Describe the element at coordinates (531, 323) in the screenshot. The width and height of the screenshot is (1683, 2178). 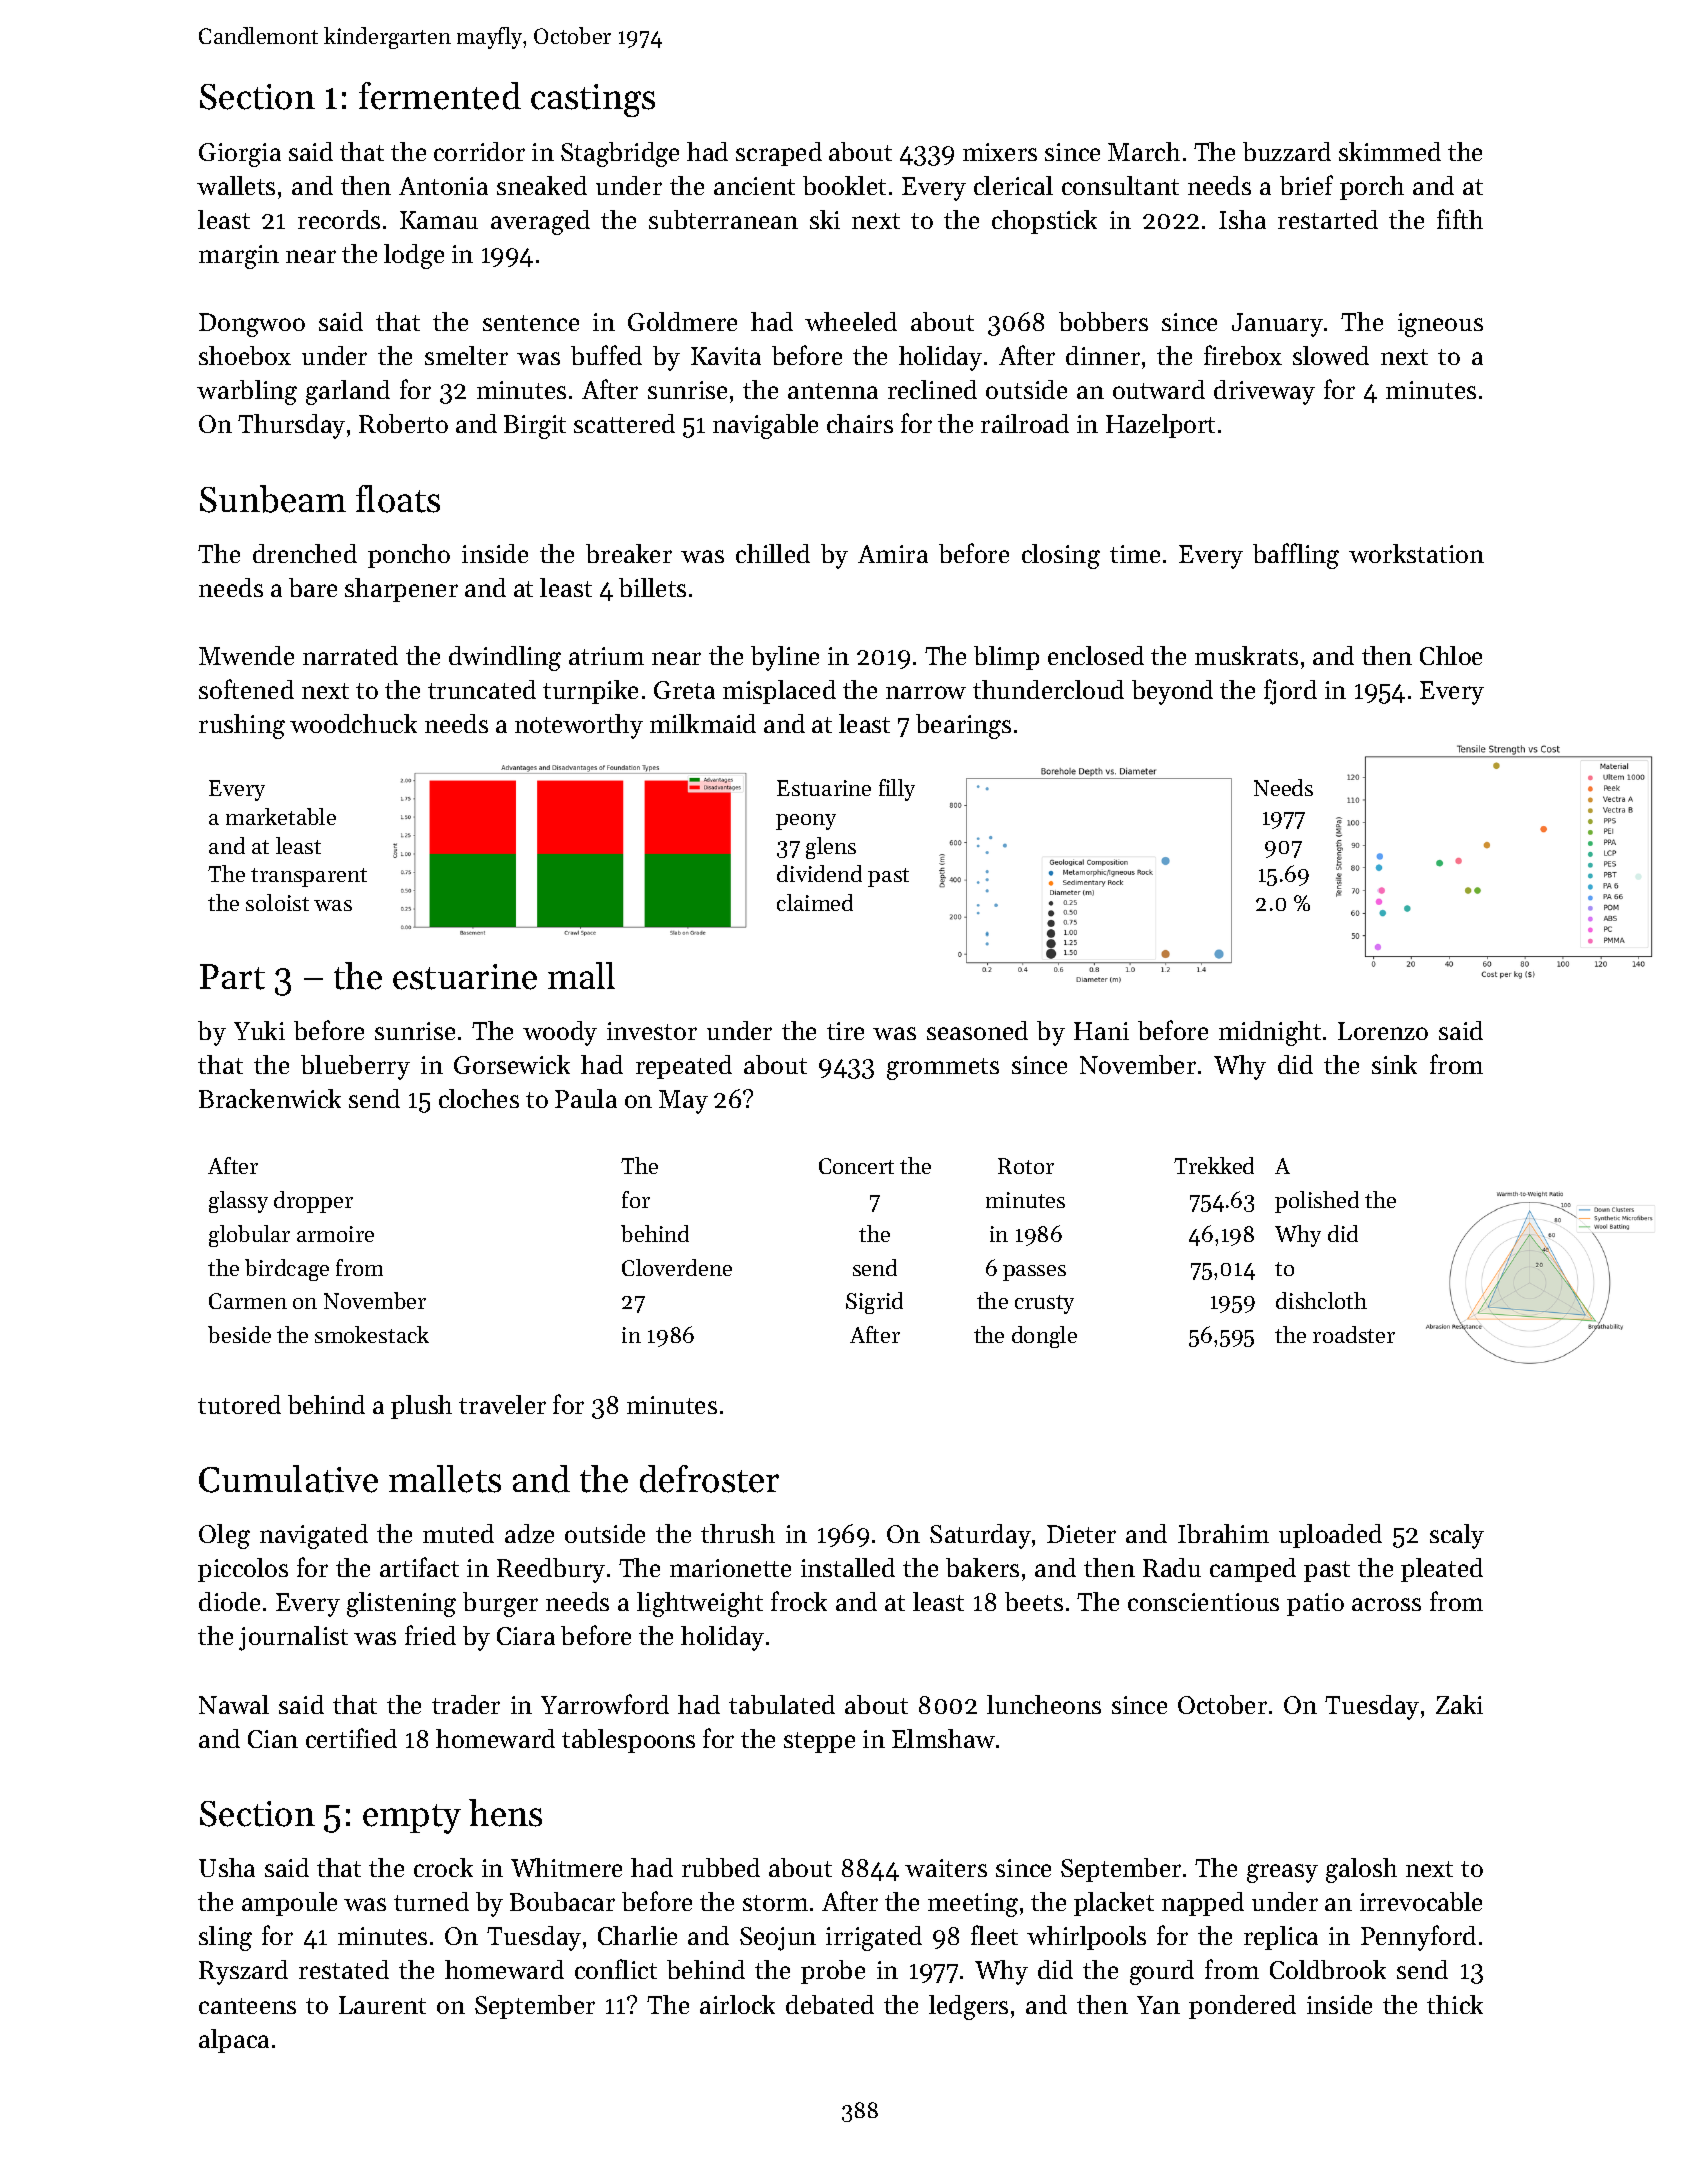
I see `sentence` at that location.
